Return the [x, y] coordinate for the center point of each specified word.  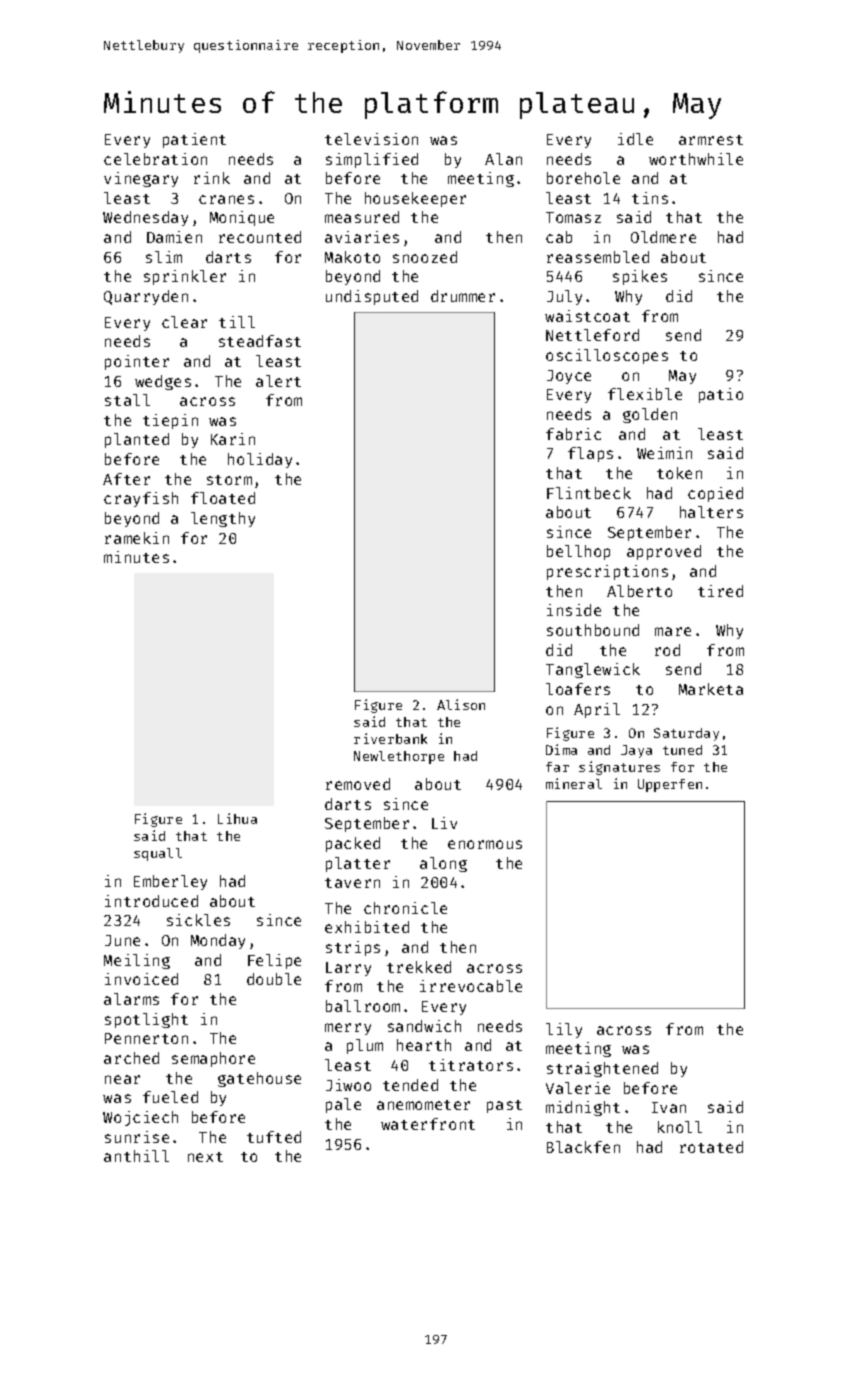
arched [131, 1058]
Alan [503, 159]
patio [721, 395]
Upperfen [670, 785]
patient [194, 140]
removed [358, 784]
